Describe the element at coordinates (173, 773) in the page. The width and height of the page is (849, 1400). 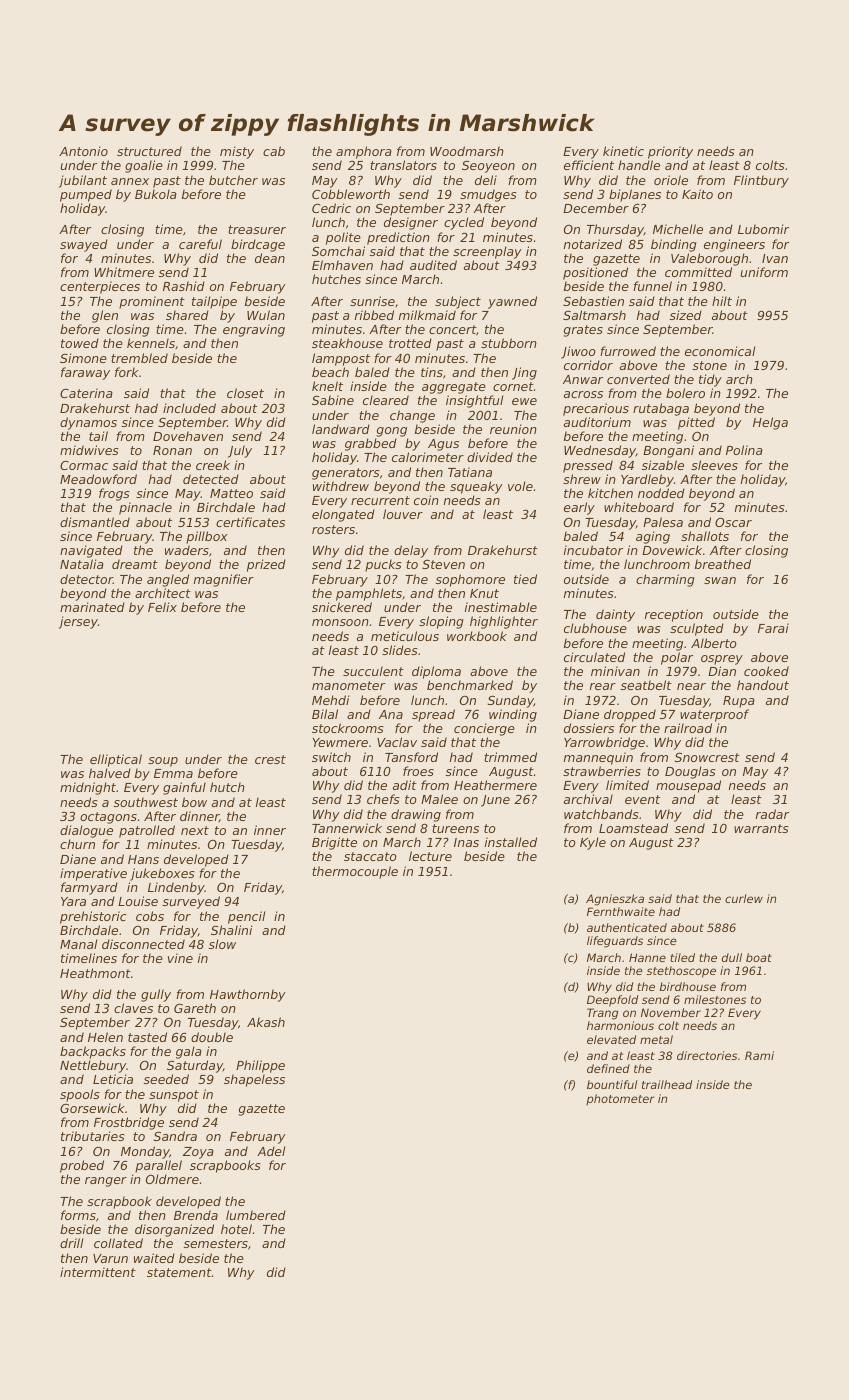
I see `Emma` at that location.
